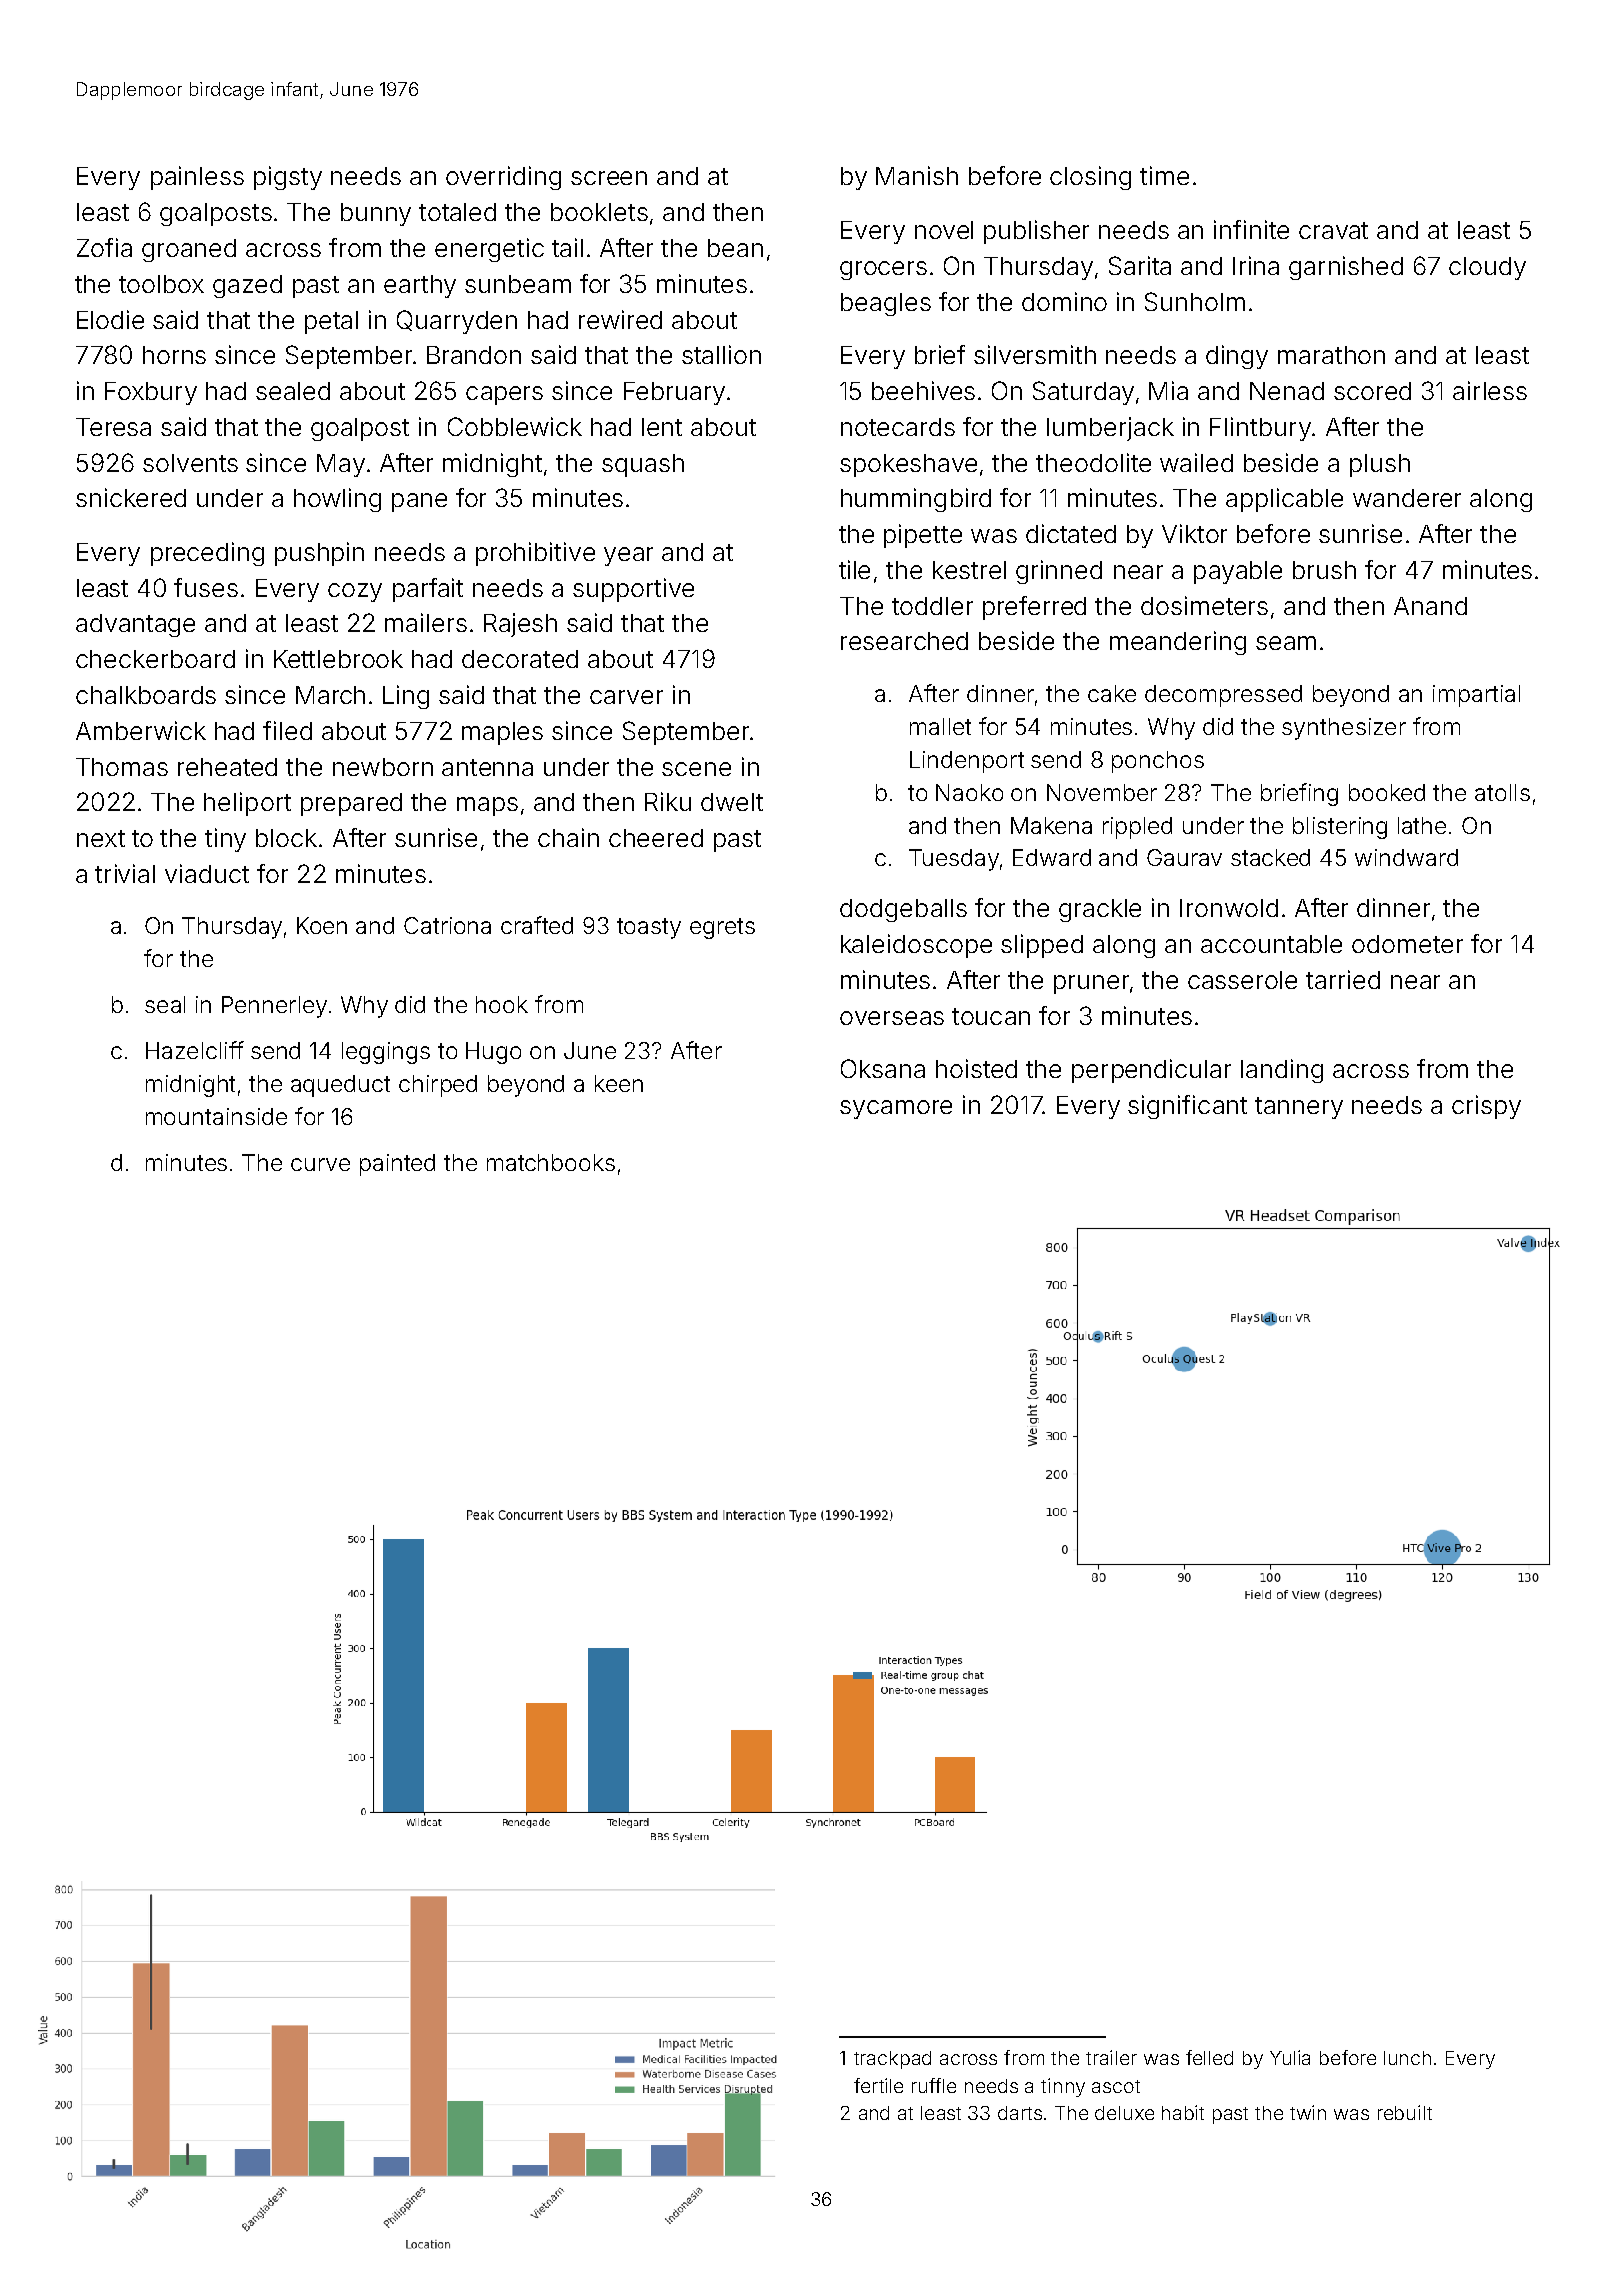  Describe the element at coordinates (131, 497) in the image. I see `snickered` at that location.
